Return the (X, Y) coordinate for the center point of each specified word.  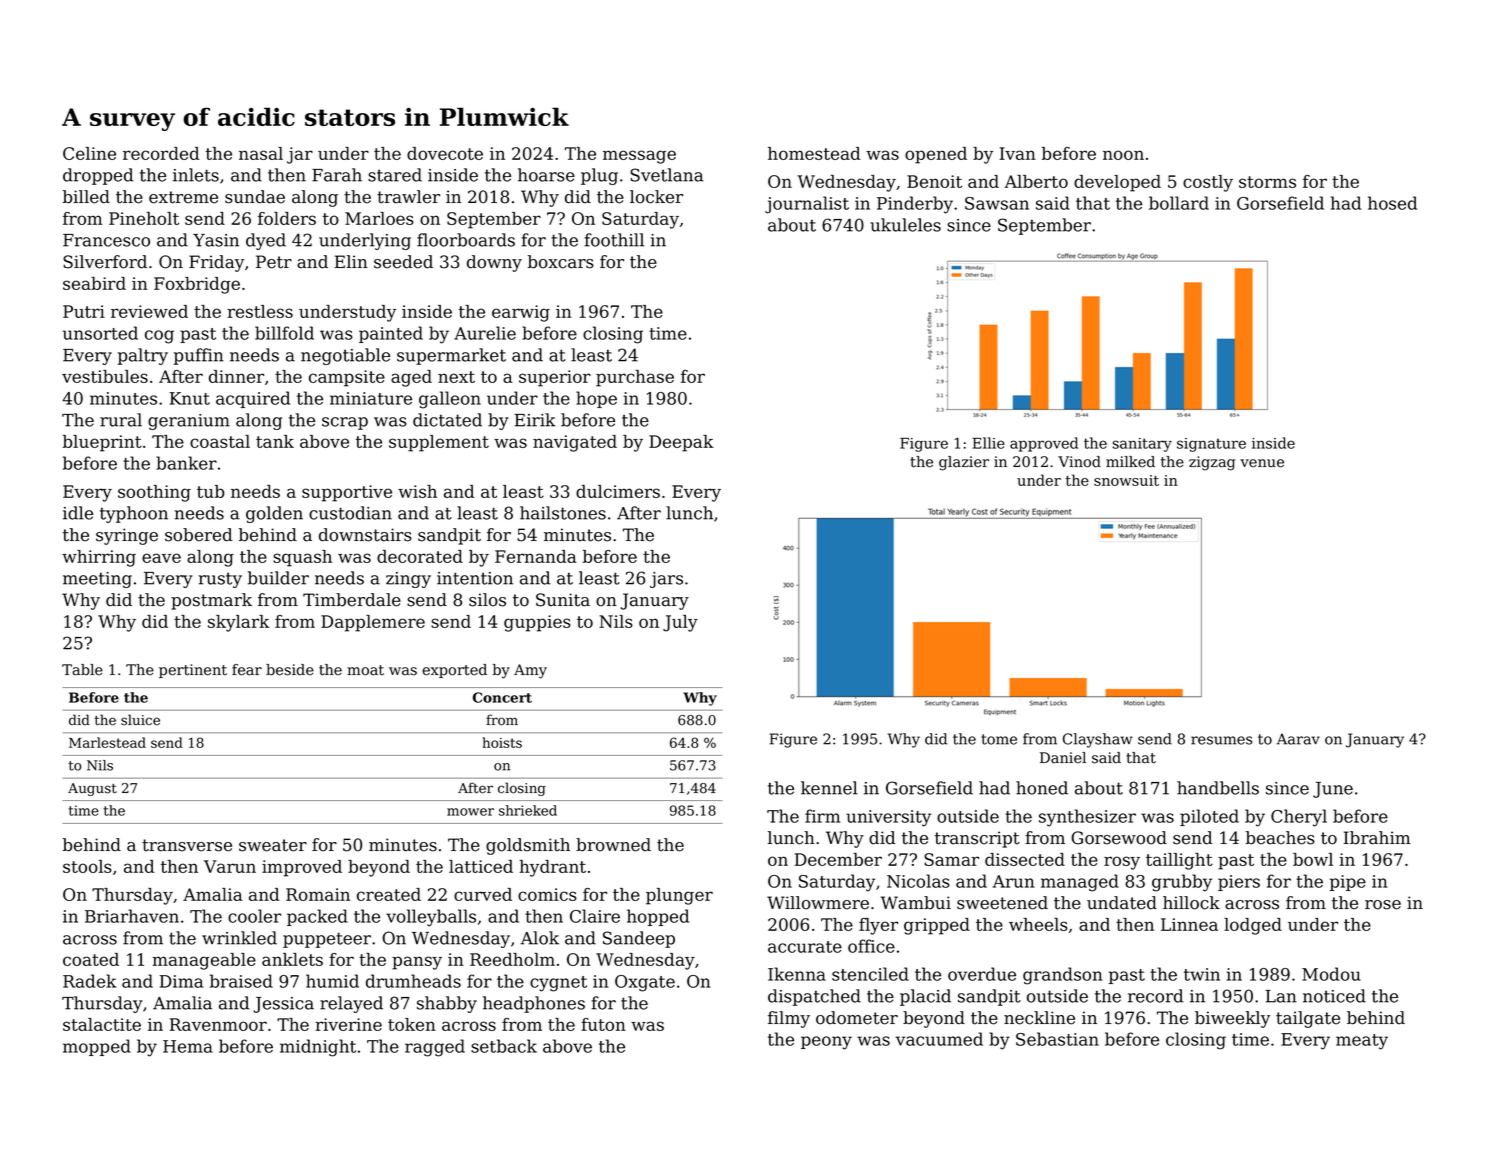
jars (666, 580)
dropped (98, 176)
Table (82, 670)
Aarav (1298, 739)
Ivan (1018, 153)
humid (332, 981)
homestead (814, 153)
